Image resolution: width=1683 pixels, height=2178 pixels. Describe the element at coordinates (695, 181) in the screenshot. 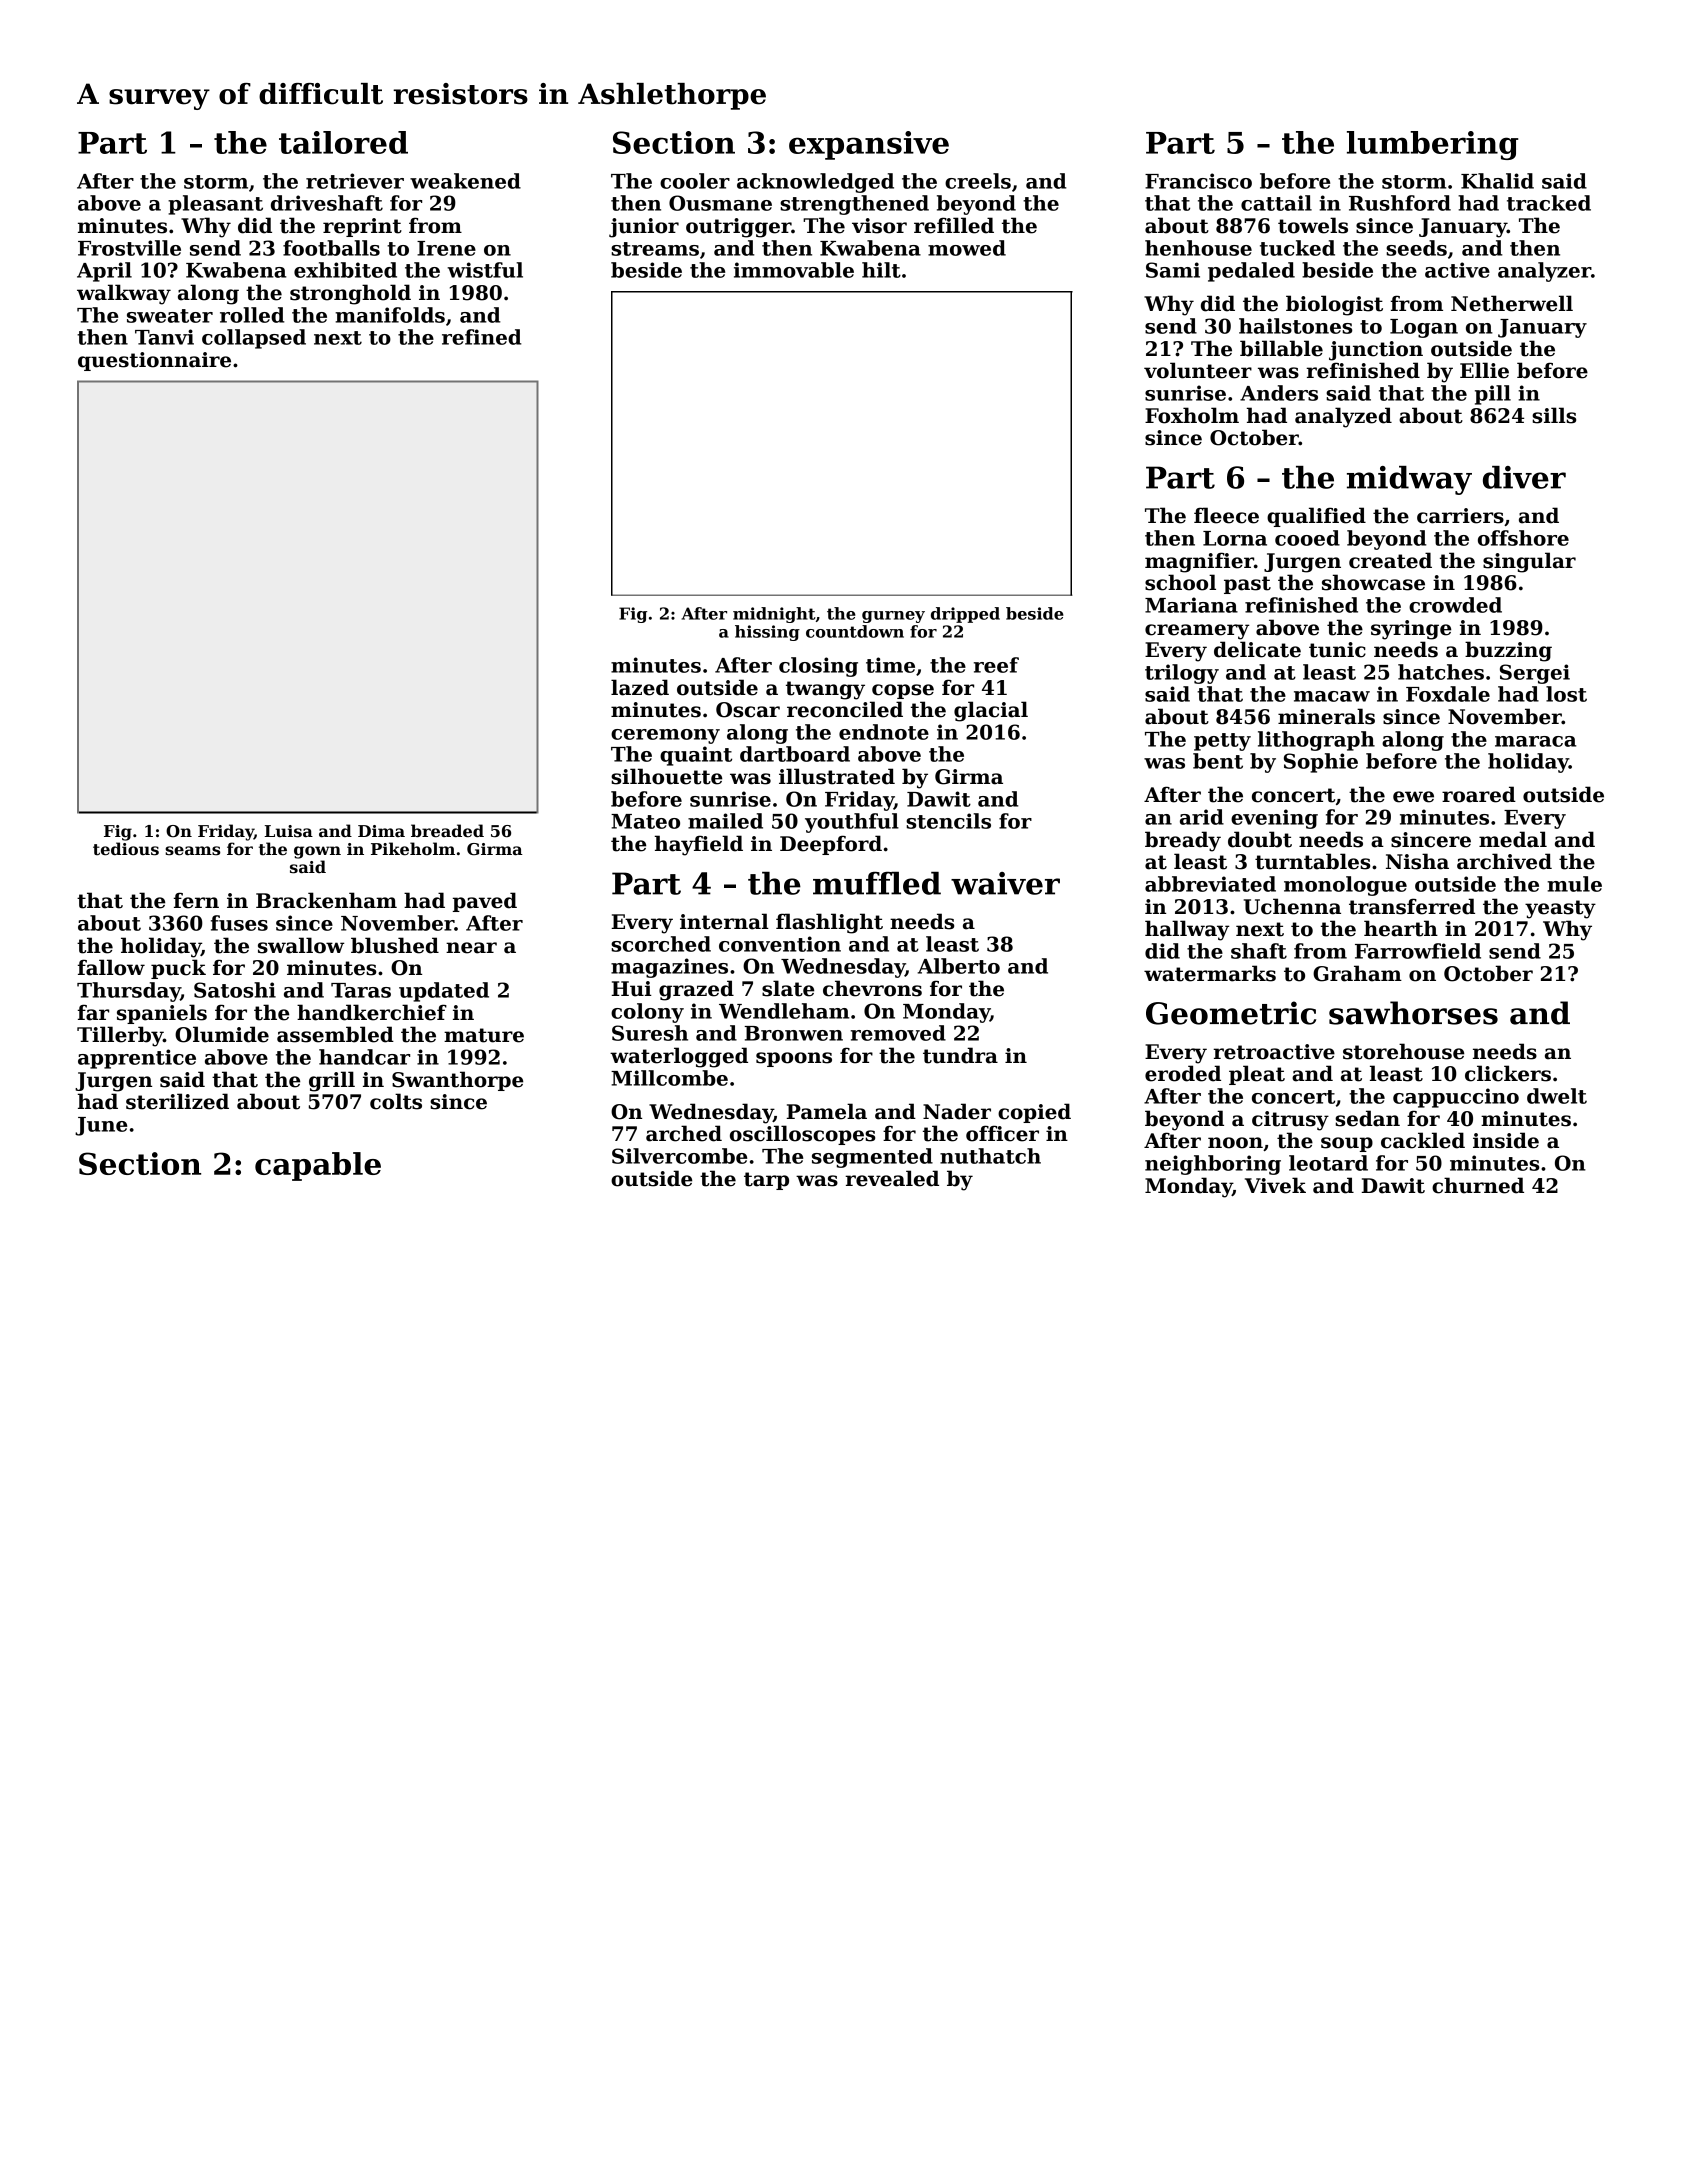

I see `cooler` at that location.
